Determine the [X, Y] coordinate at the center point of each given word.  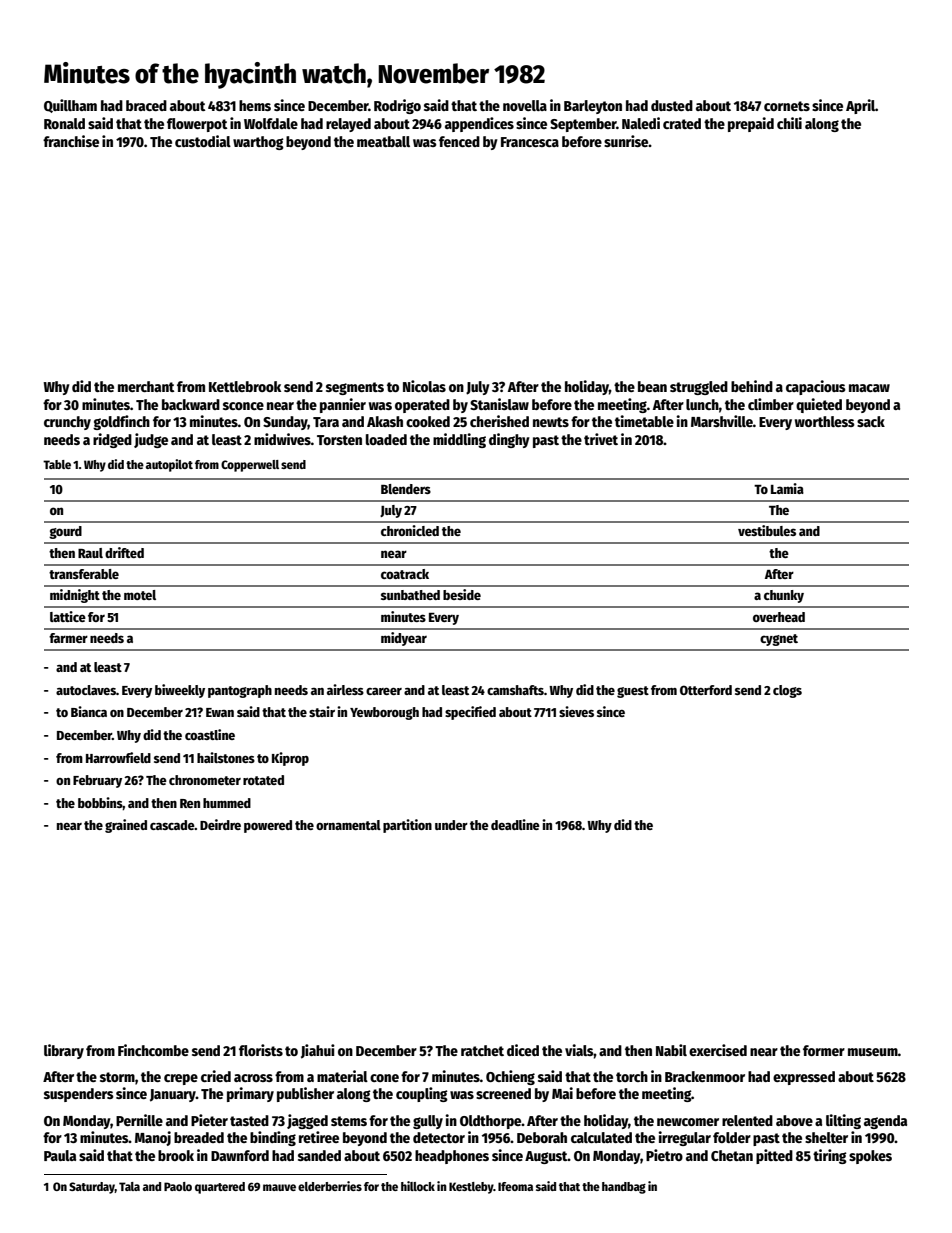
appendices [479, 124]
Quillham [70, 106]
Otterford [706, 690]
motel [140, 595]
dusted [672, 105]
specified [470, 713]
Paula [60, 1155]
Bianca [89, 711]
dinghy [509, 440]
